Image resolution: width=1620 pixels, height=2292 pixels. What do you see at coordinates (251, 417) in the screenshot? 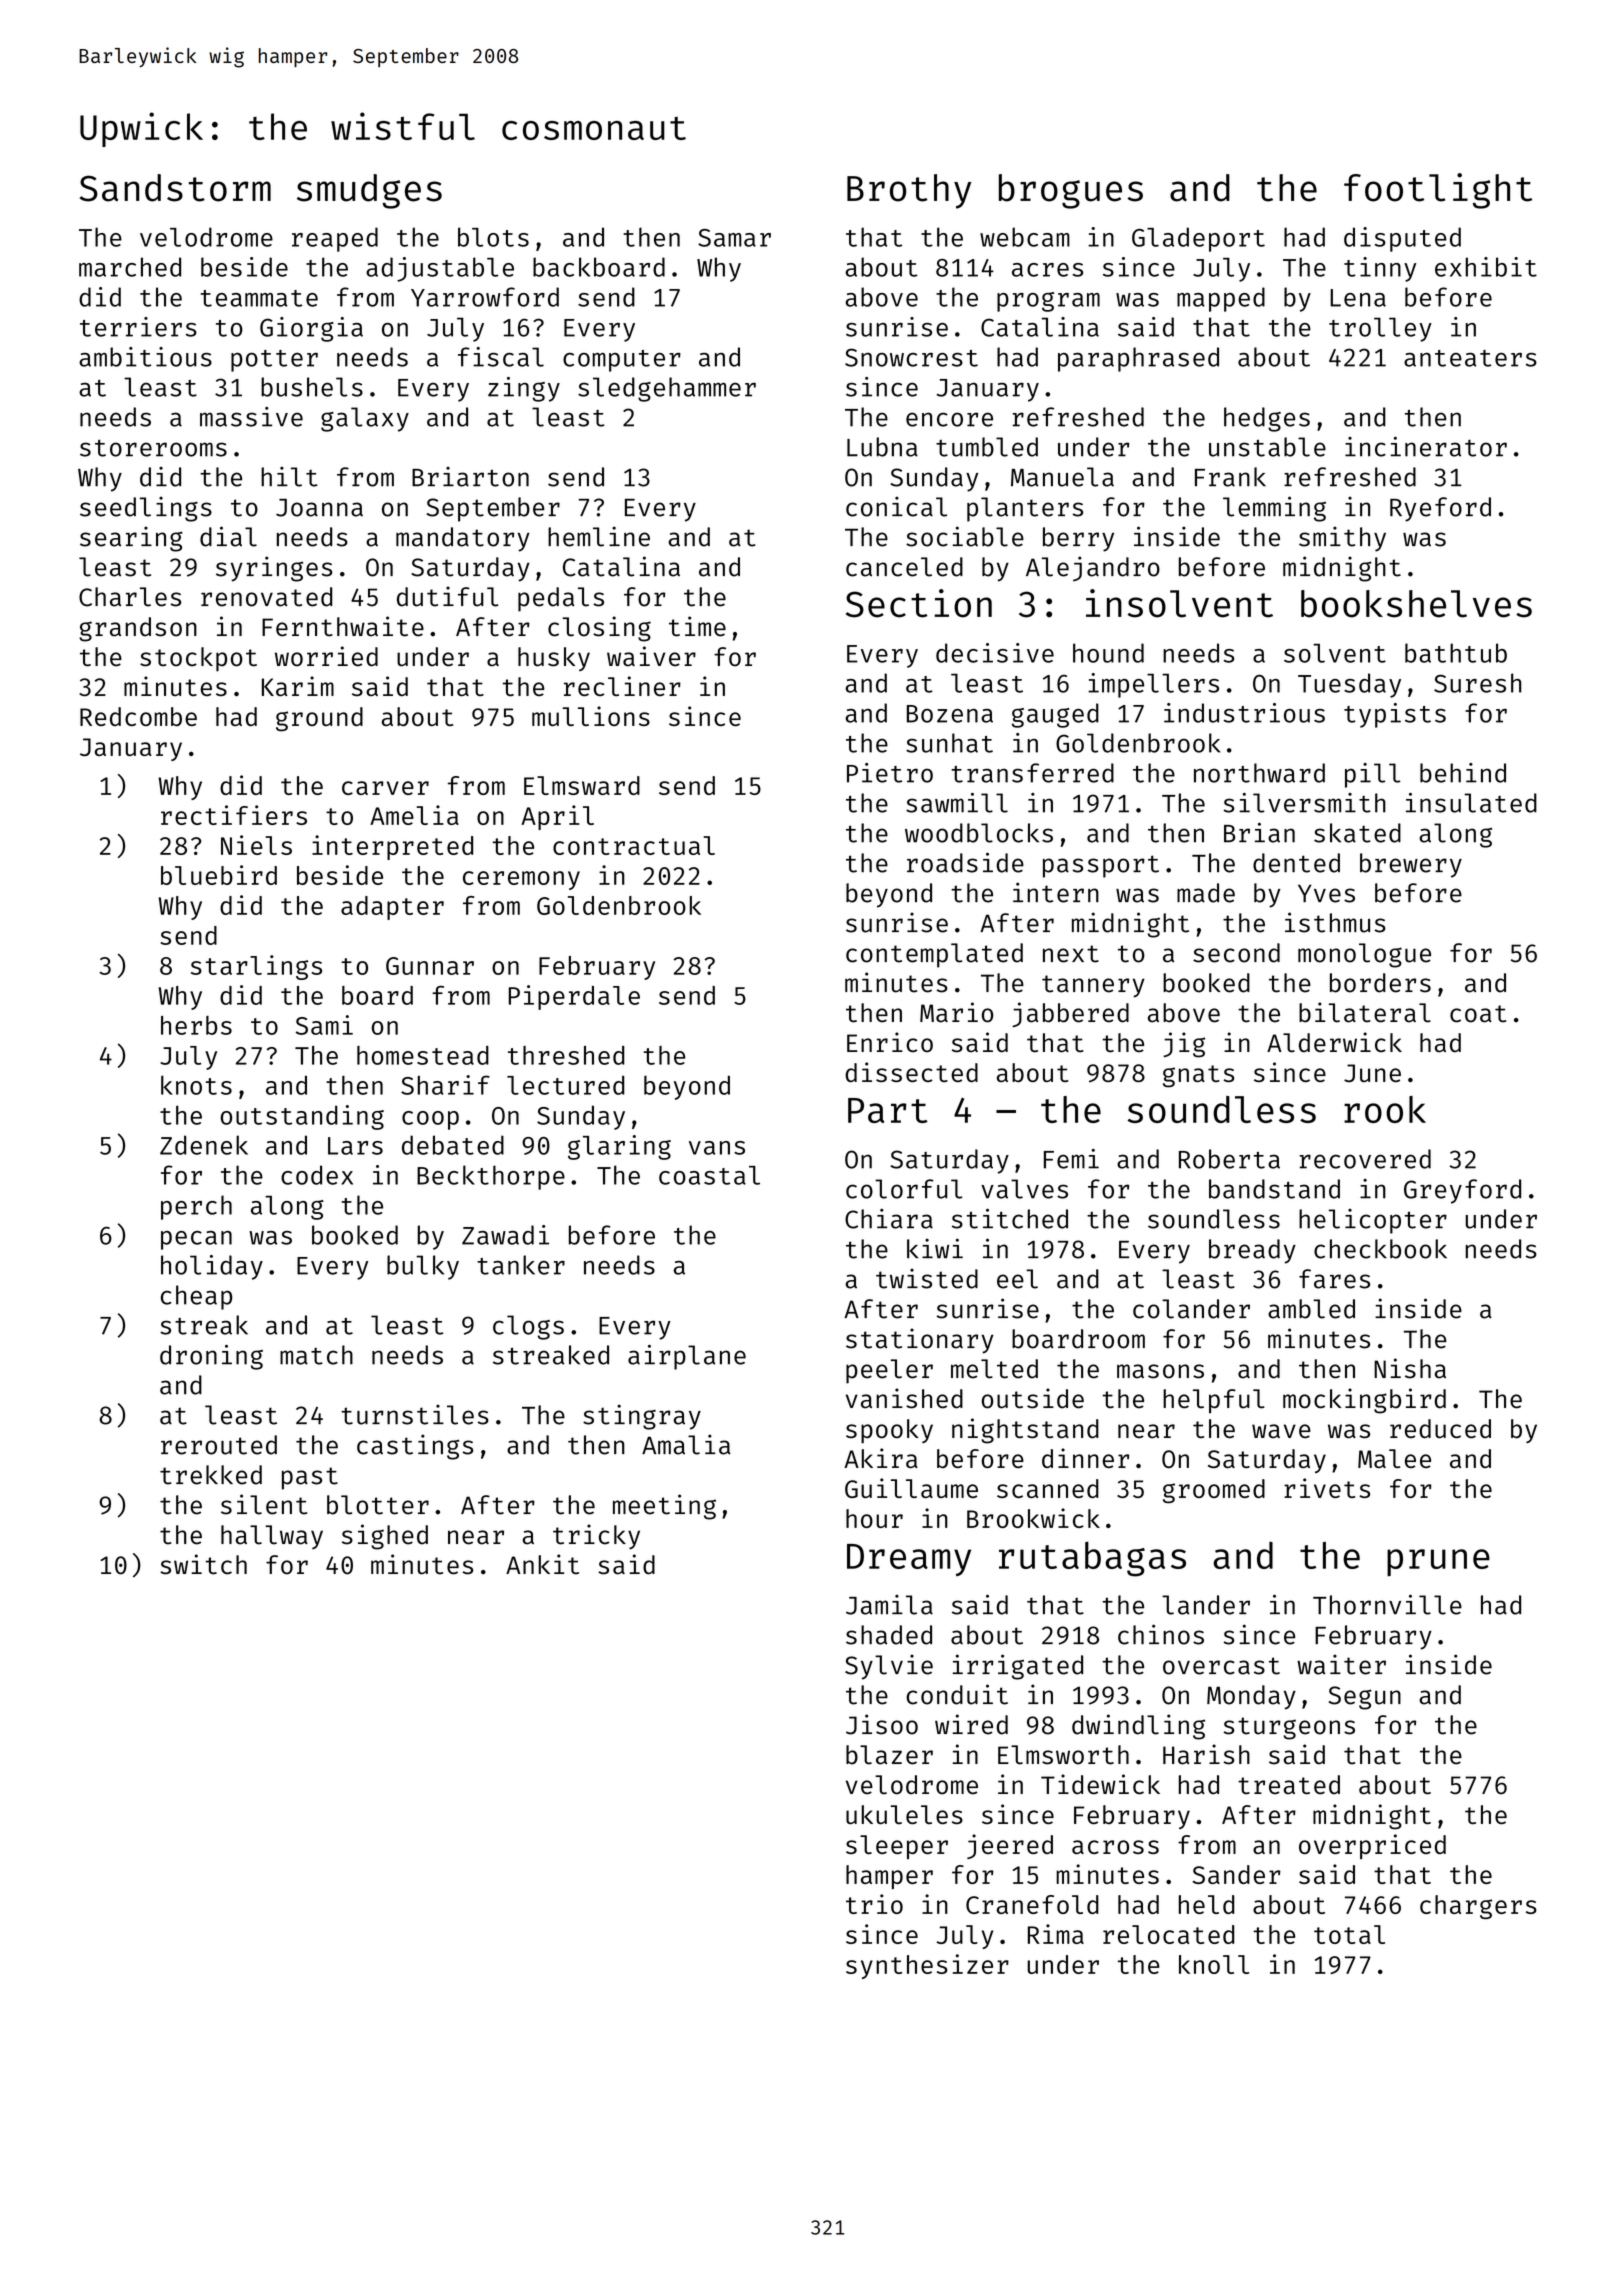
I see `massive` at bounding box center [251, 417].
